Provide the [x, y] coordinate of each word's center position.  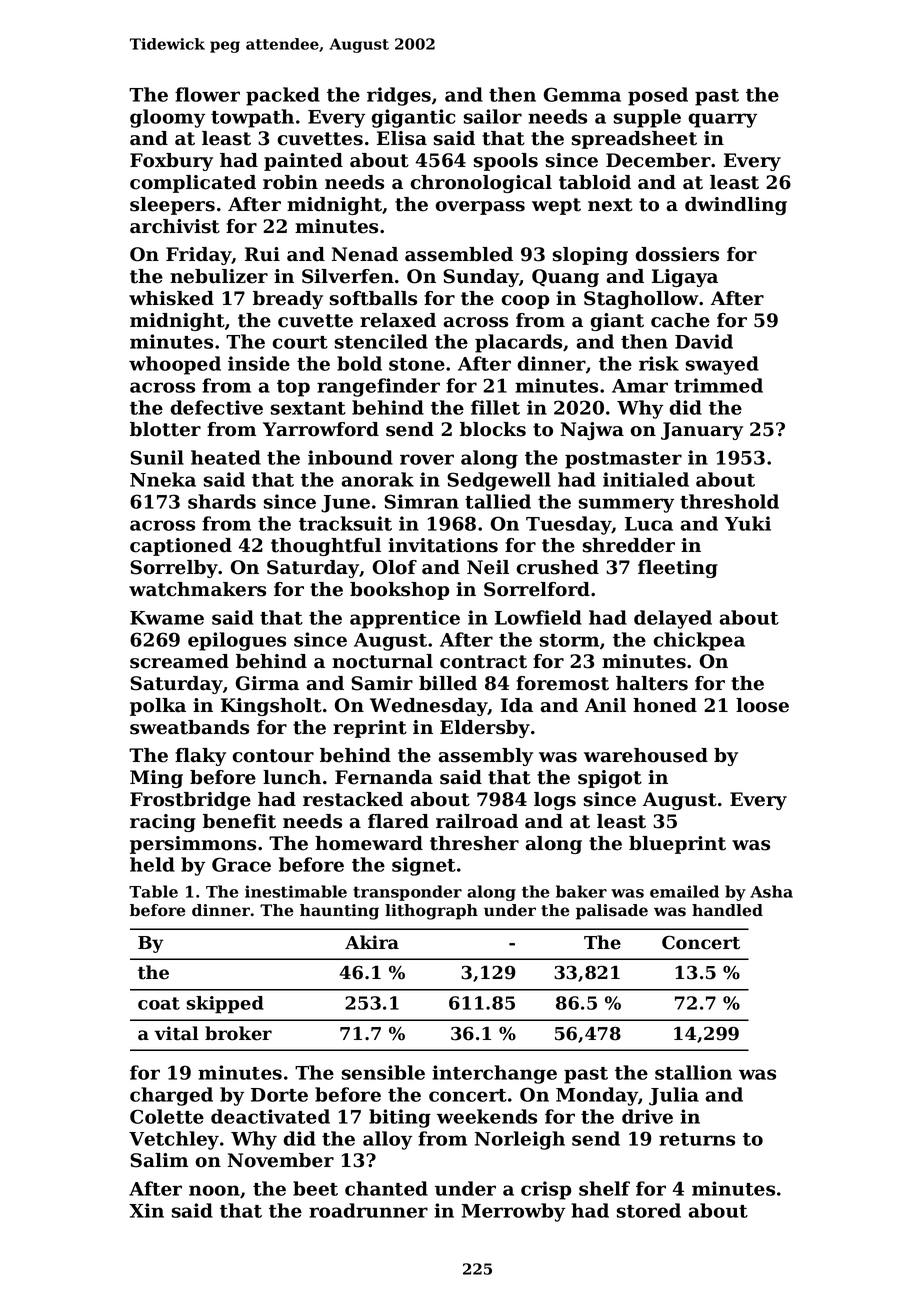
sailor [493, 116]
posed [658, 96]
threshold [729, 501]
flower [207, 94]
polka [158, 707]
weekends [487, 1116]
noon [214, 1190]
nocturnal [382, 661]
